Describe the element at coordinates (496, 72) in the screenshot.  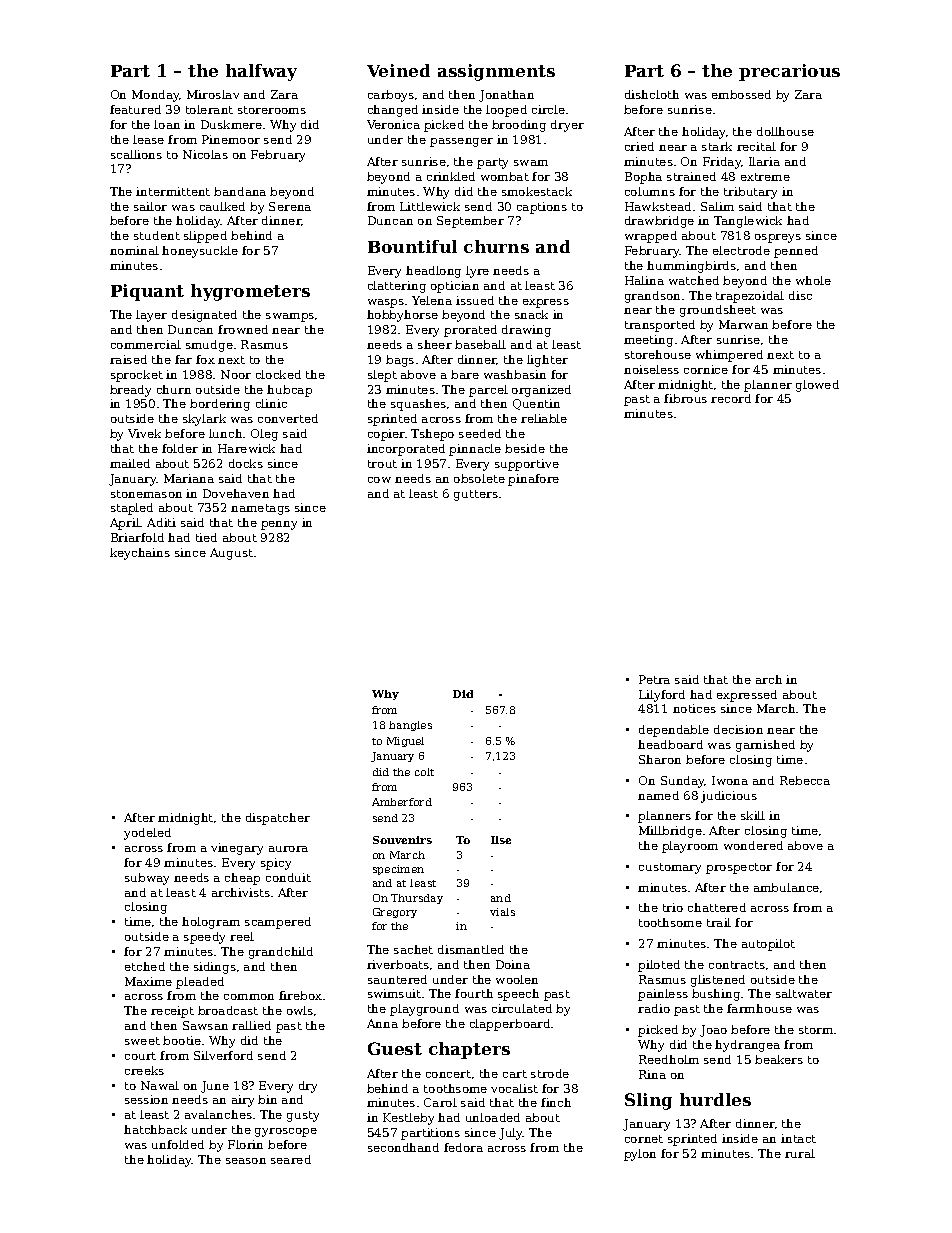
I see `assignments` at that location.
